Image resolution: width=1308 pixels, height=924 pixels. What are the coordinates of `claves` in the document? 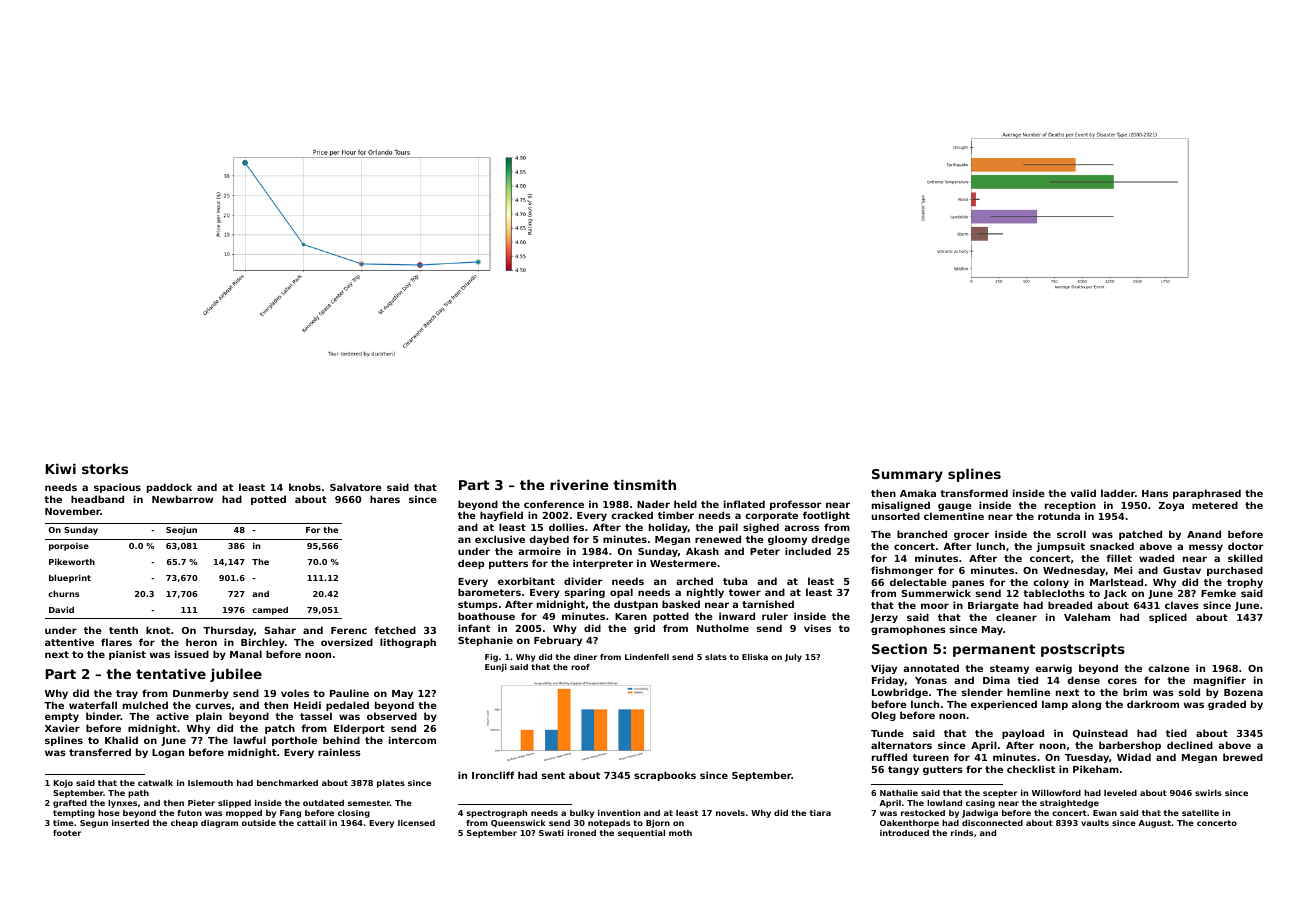 It's located at (1182, 605).
